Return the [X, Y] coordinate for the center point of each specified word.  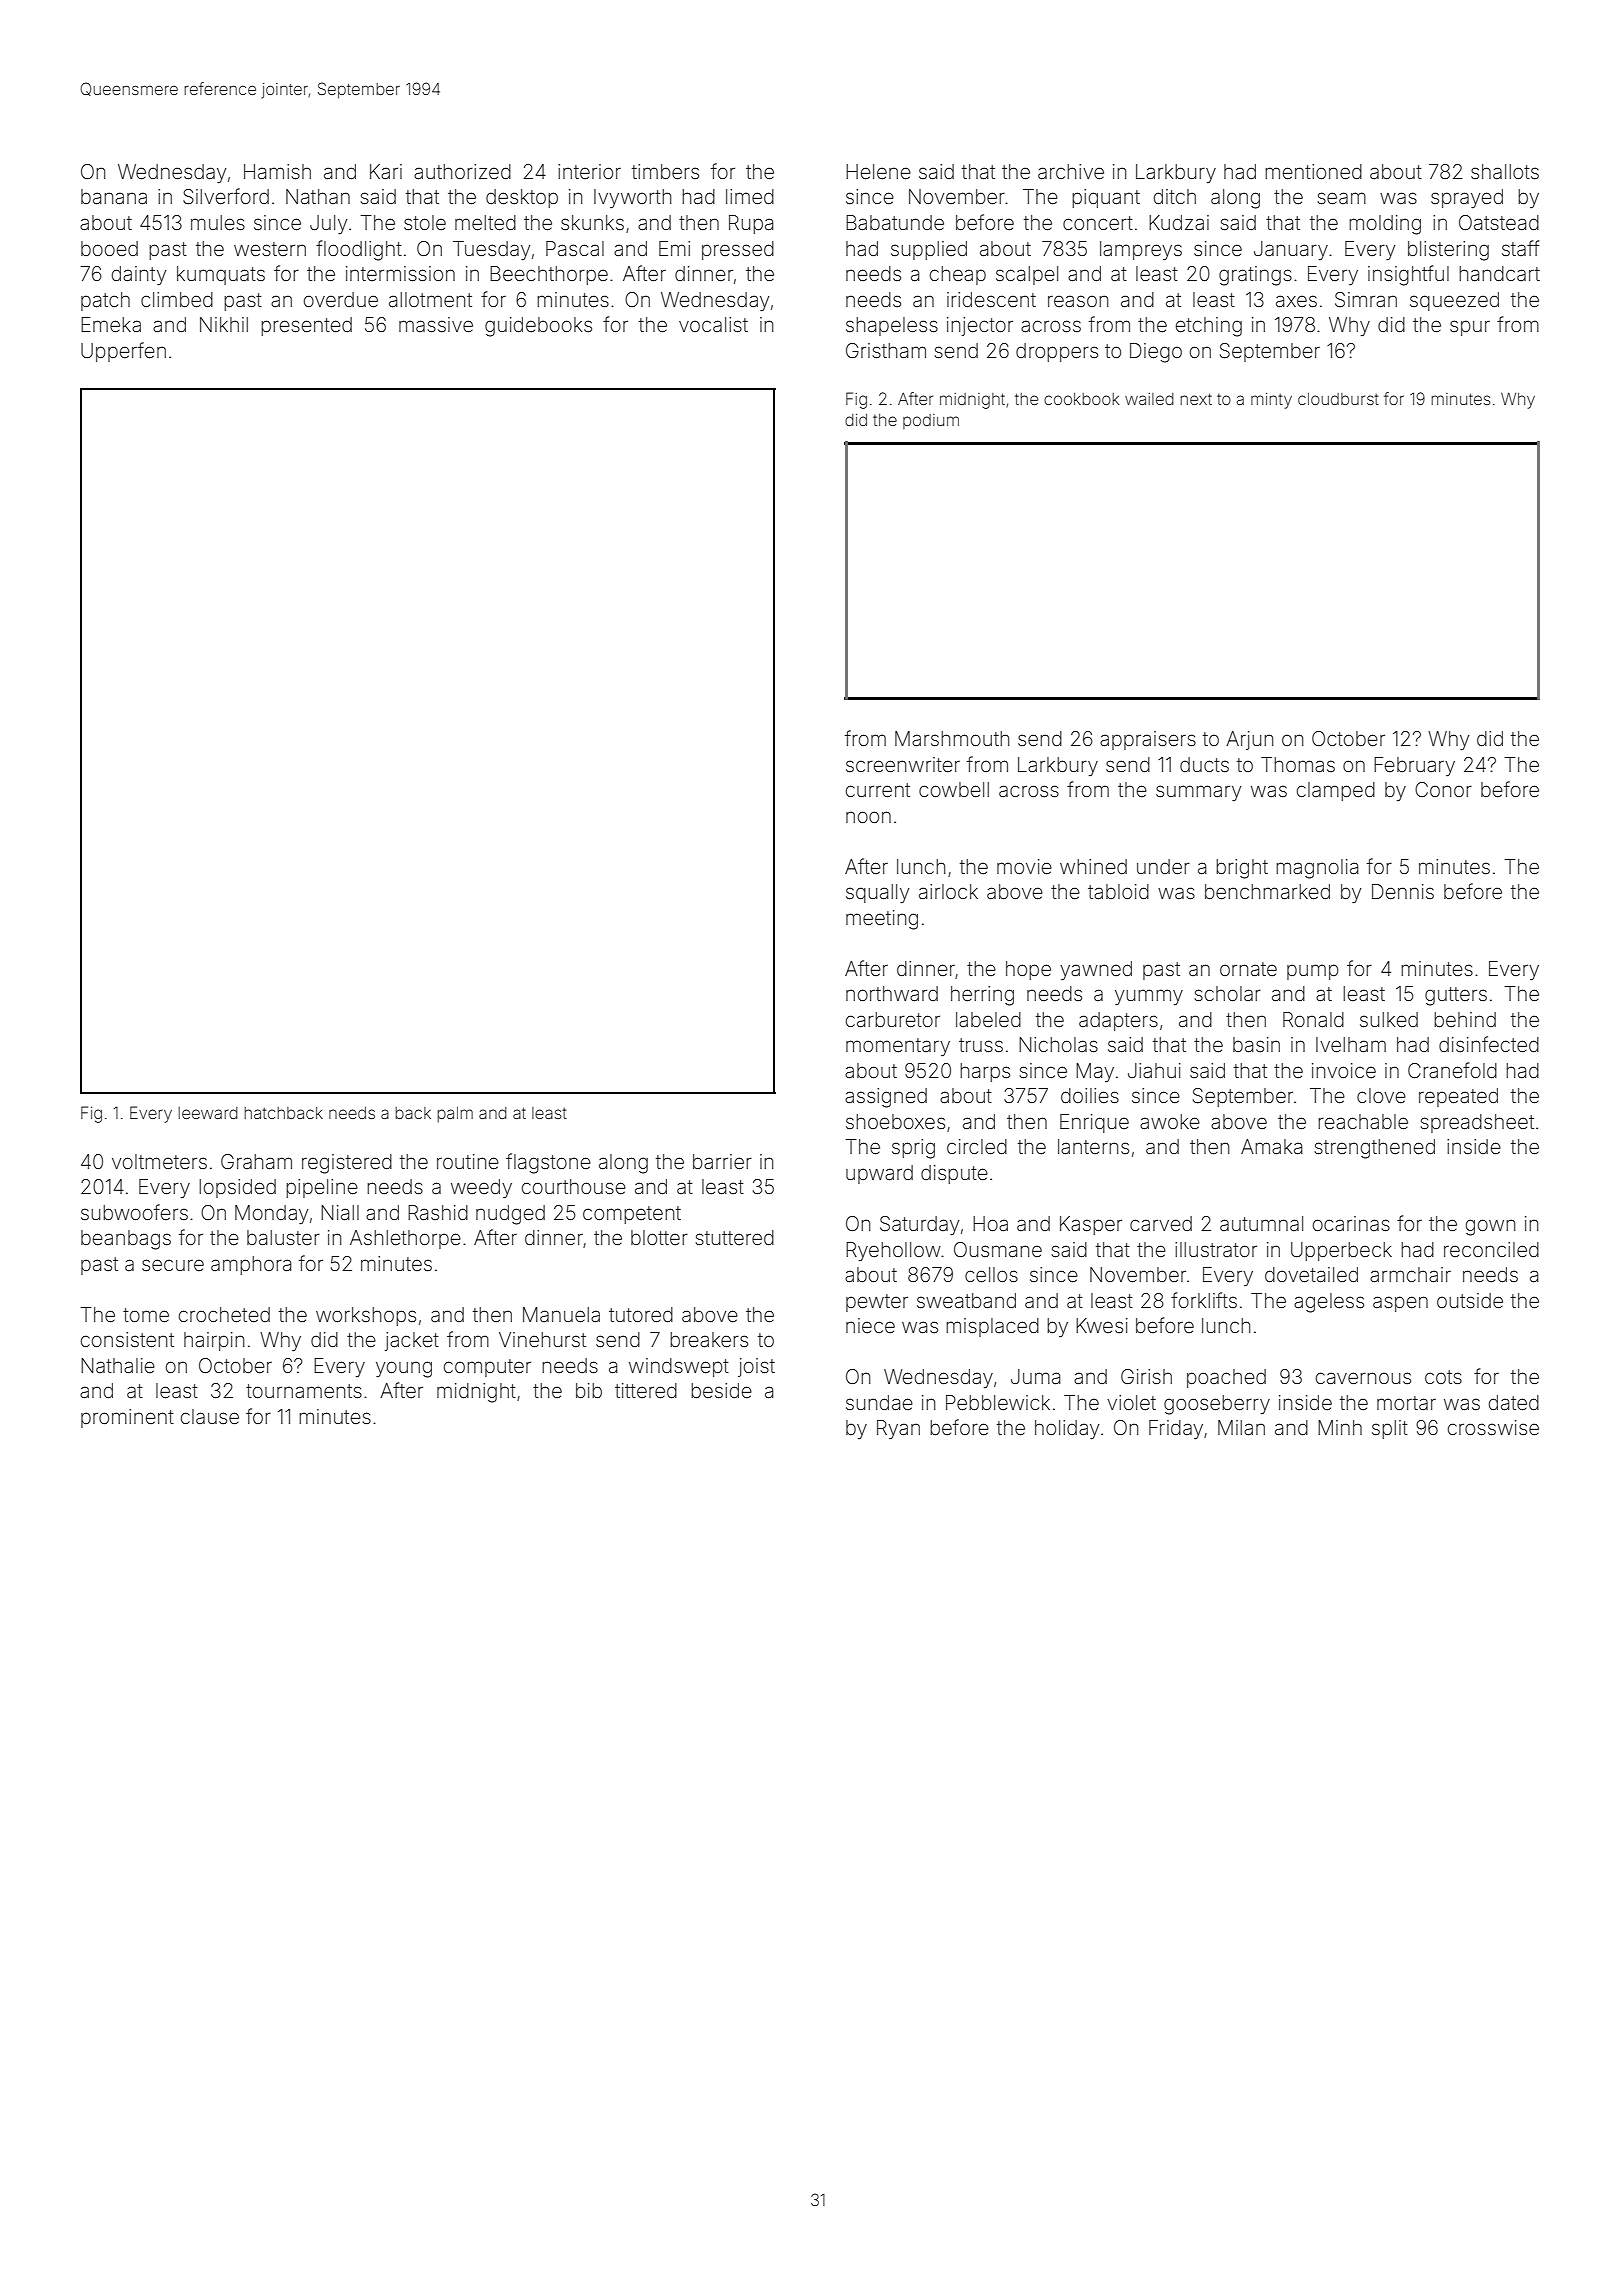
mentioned [1313, 171]
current [878, 790]
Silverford [226, 196]
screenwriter [903, 764]
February [1414, 766]
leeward [208, 1113]
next [1196, 399]
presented [306, 326]
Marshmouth [952, 738]
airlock [948, 891]
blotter [659, 1237]
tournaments [304, 1391]
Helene [878, 171]
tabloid [1118, 891]
